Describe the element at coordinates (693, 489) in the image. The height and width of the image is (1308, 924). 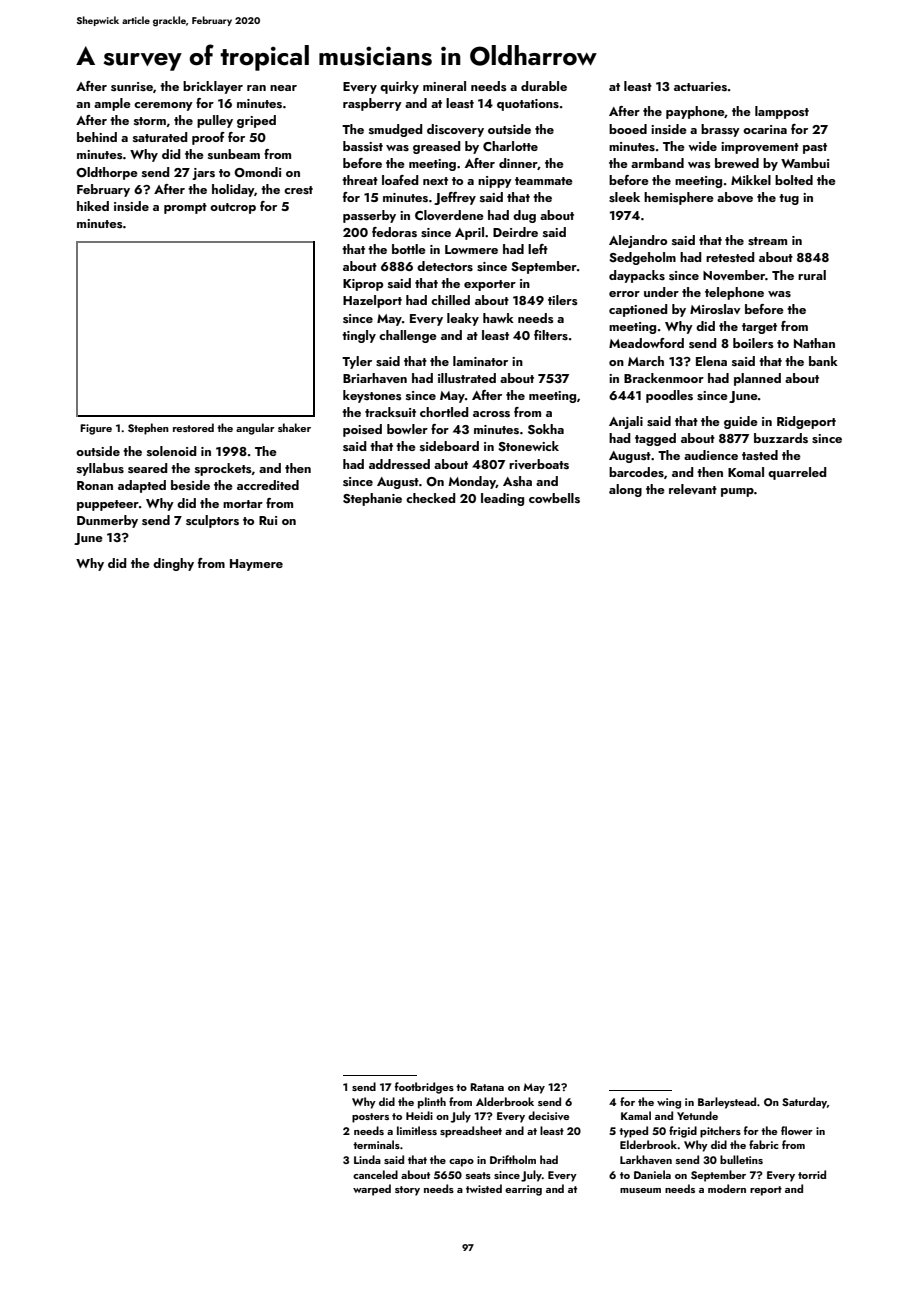
I see `relevant` at that location.
